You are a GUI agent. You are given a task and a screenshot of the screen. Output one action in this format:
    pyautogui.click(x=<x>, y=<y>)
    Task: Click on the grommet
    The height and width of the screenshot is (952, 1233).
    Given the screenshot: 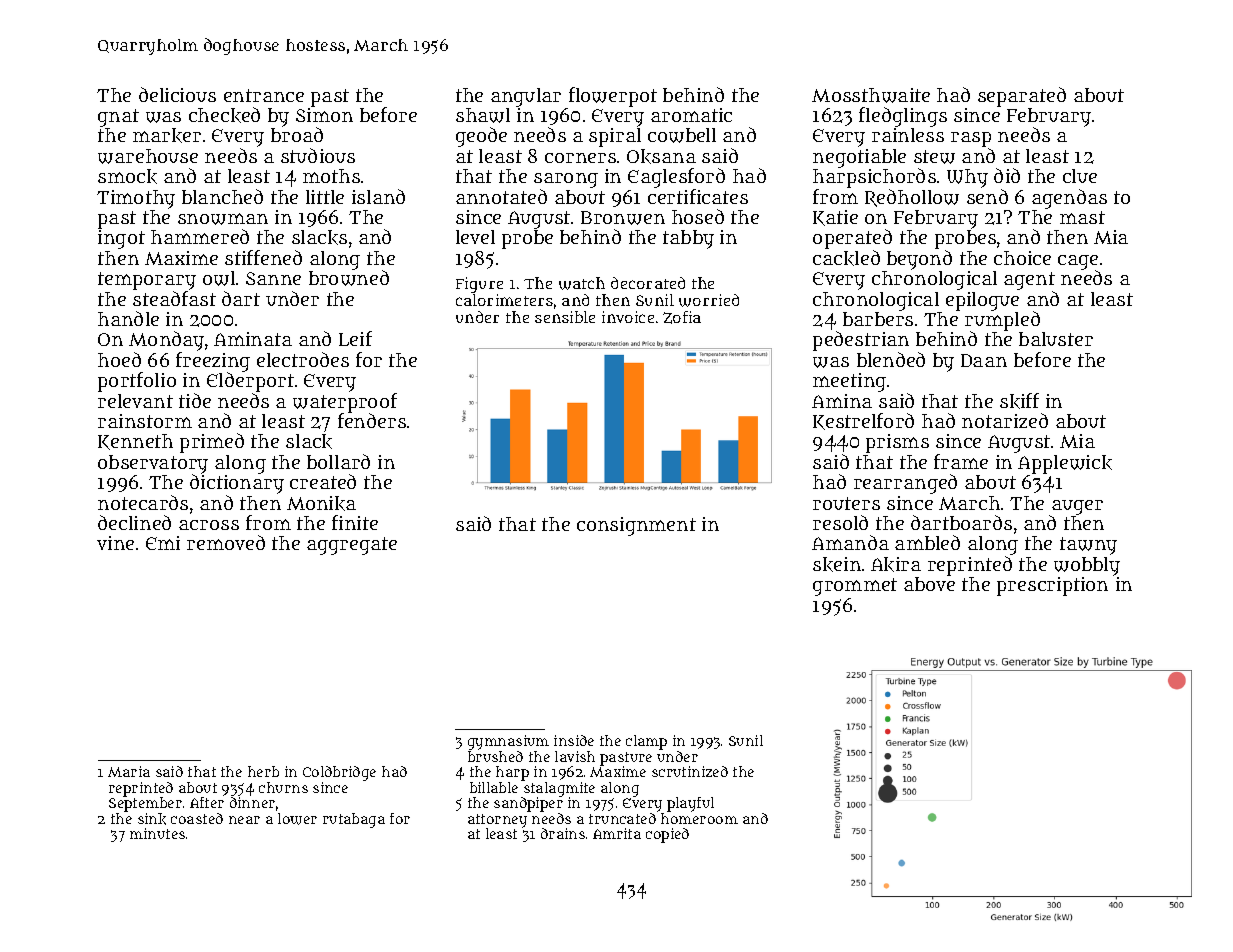 What is the action you would take?
    pyautogui.click(x=855, y=587)
